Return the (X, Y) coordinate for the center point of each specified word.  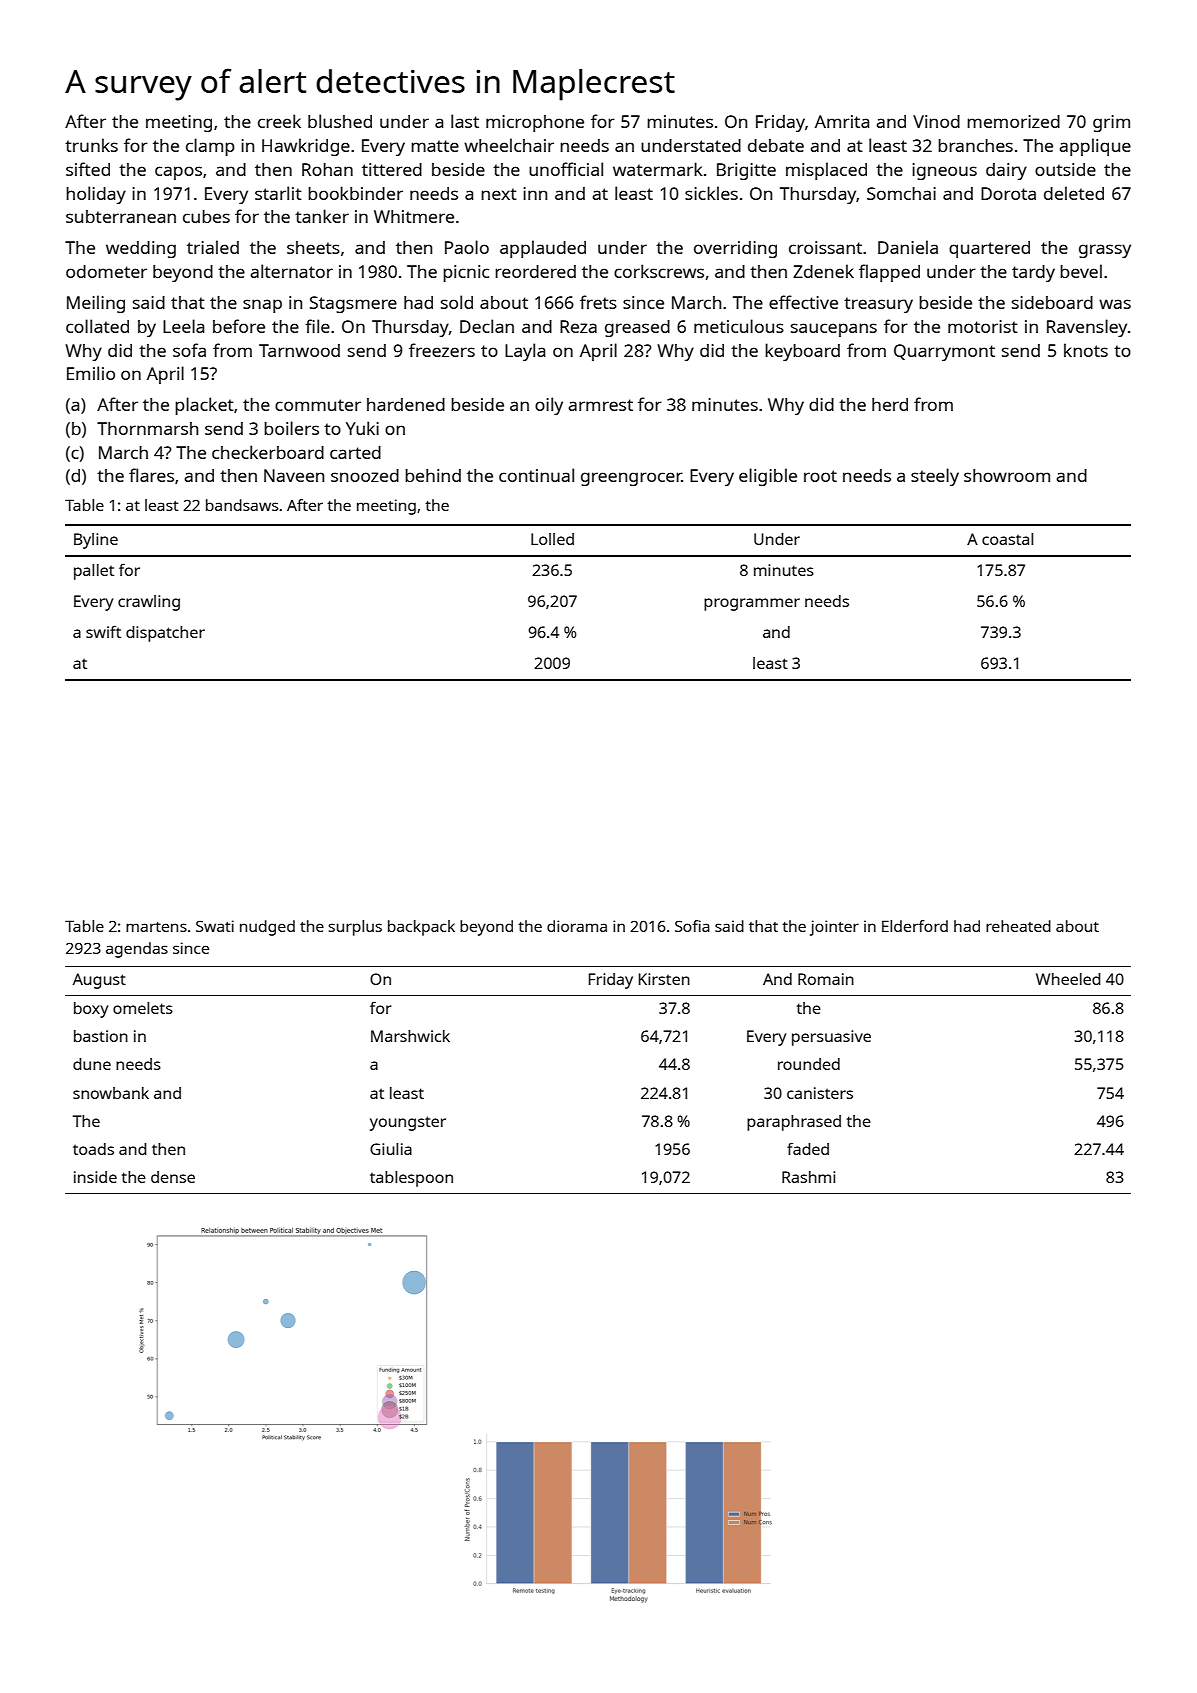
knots (1086, 350)
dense (173, 1177)
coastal (1007, 539)
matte (435, 146)
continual (536, 475)
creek (279, 121)
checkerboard (268, 452)
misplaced (826, 171)
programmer (752, 604)
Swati (215, 926)
